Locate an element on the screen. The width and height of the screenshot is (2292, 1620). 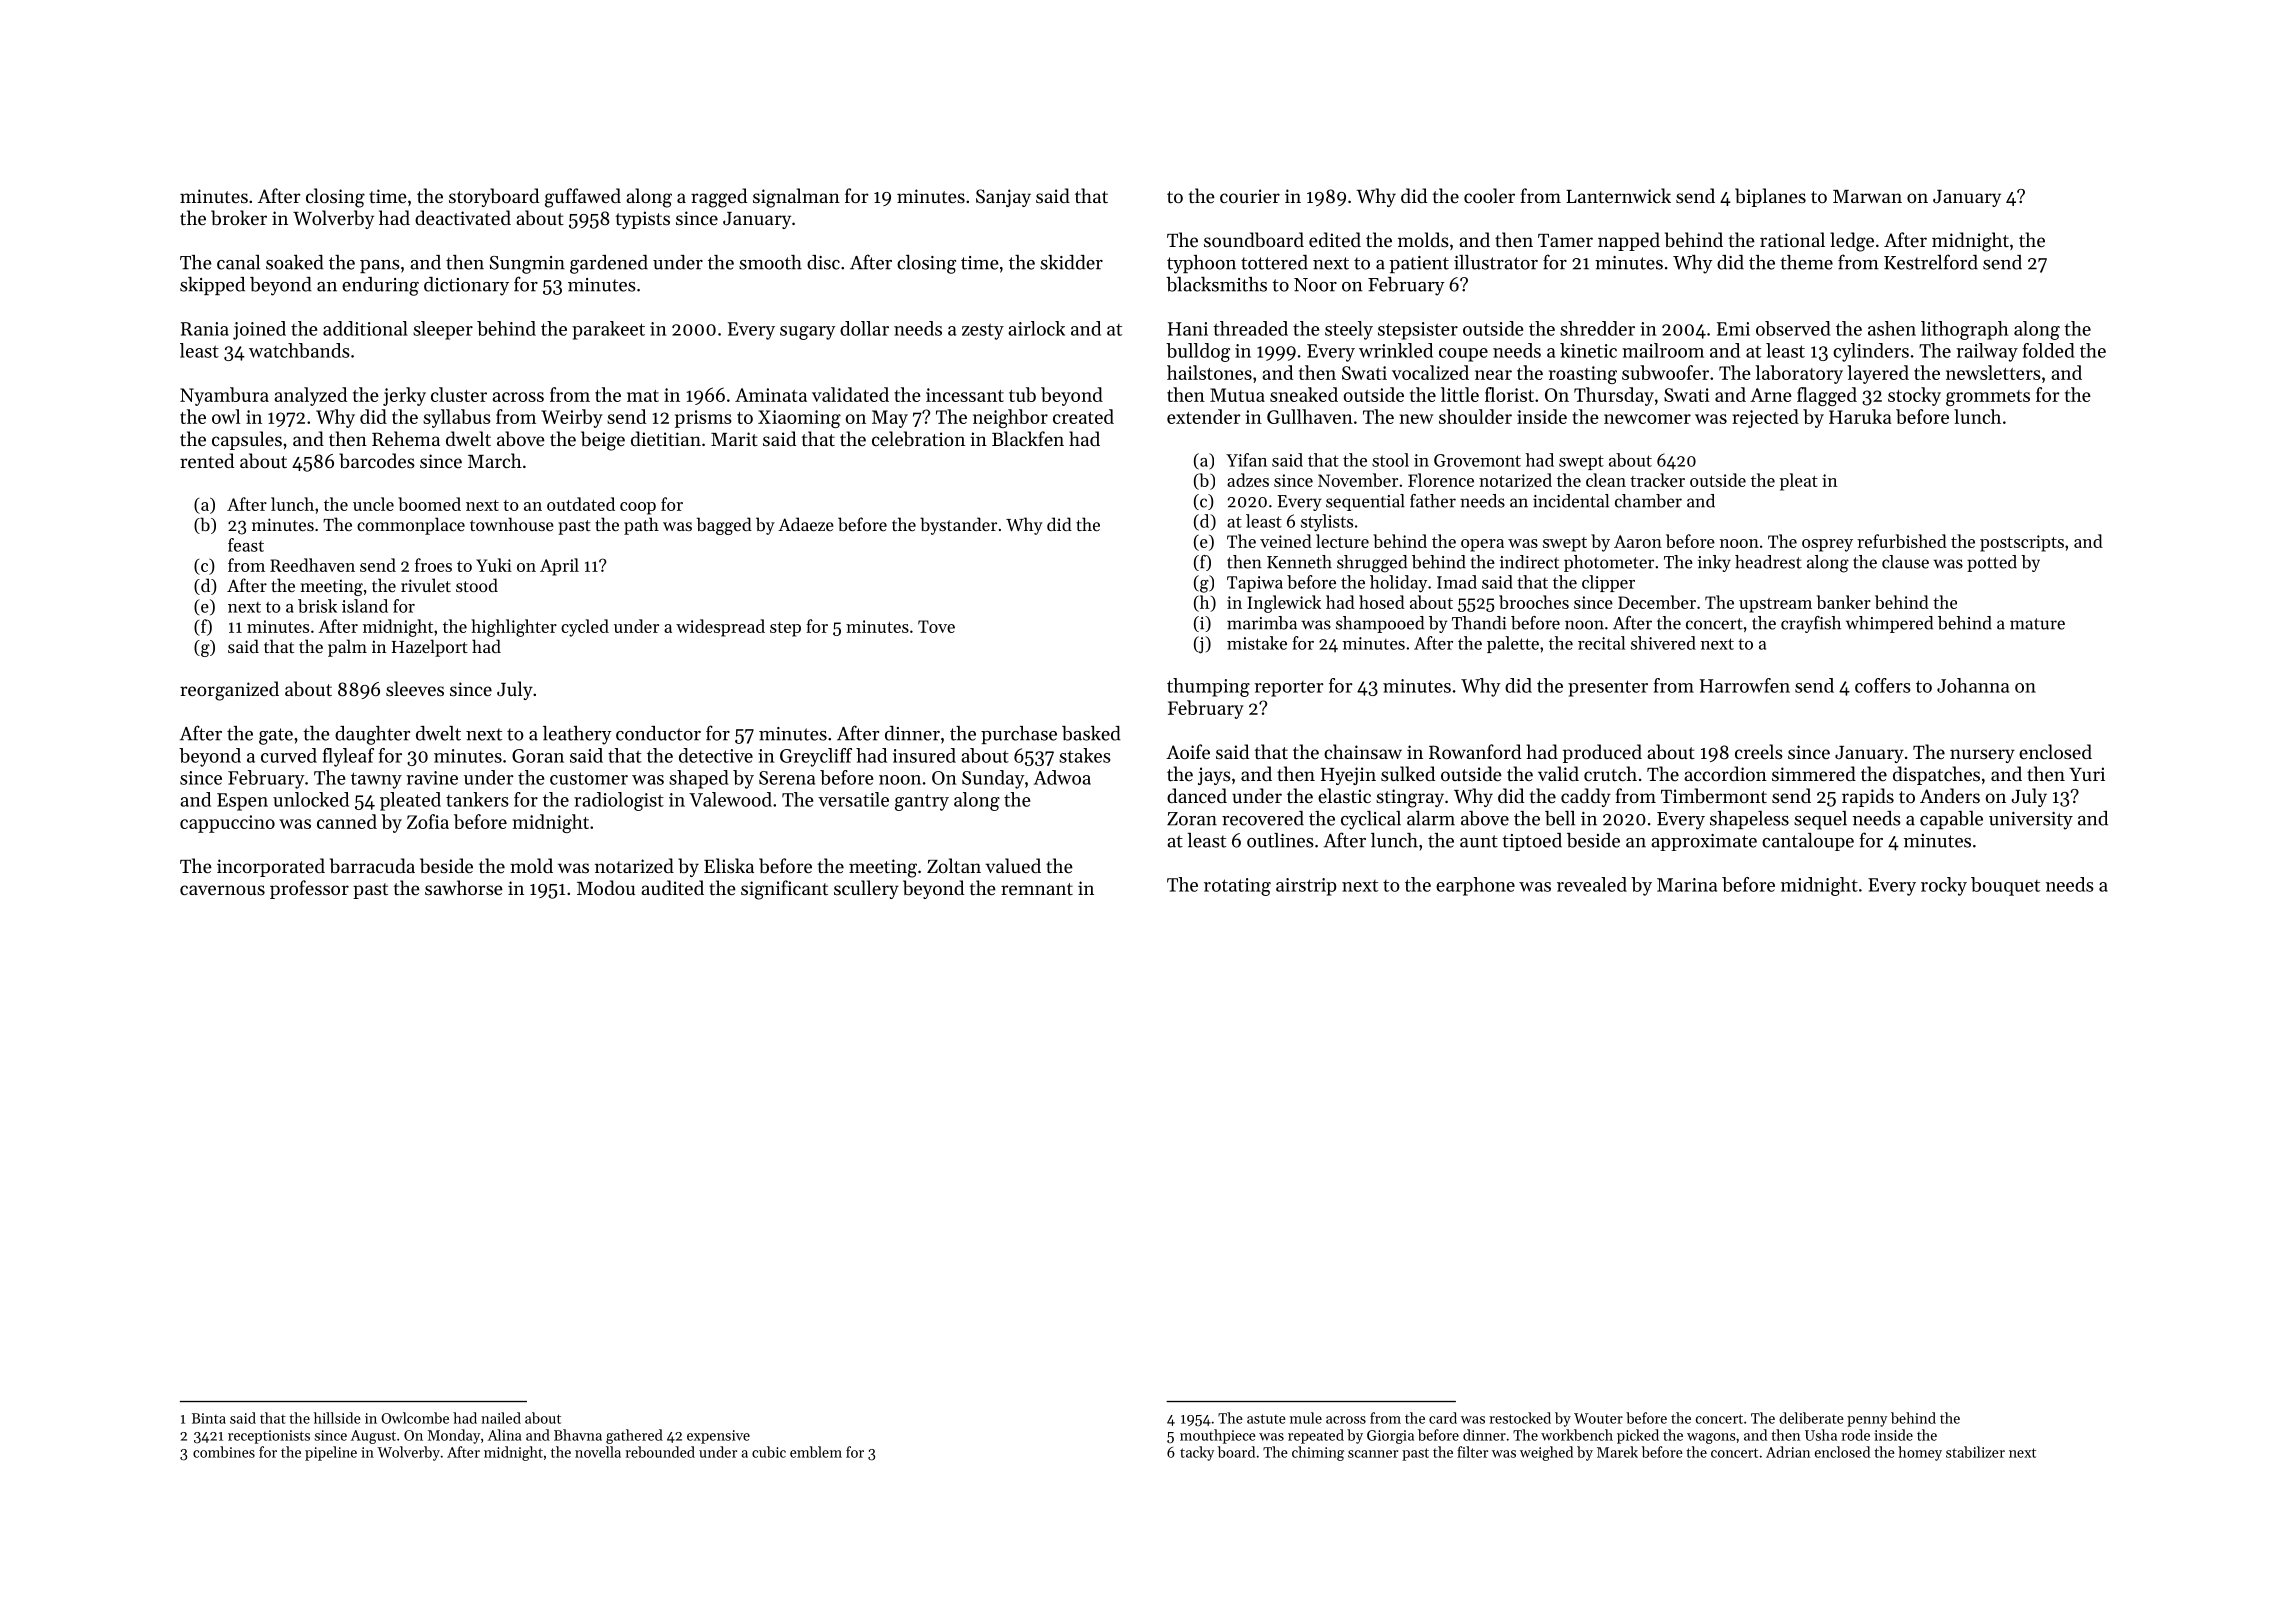
hillside is located at coordinates (337, 1418).
